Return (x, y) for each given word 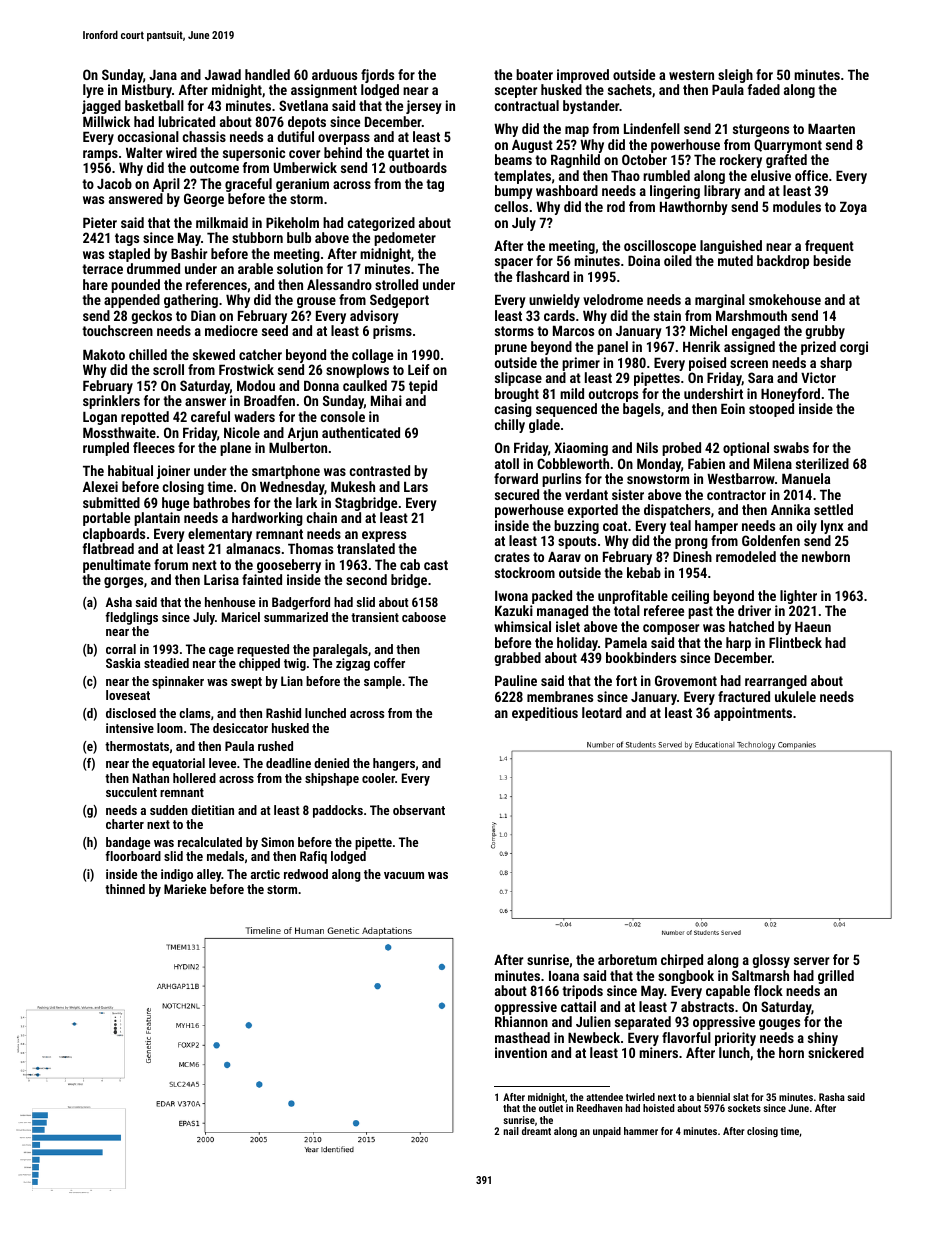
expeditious (545, 714)
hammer (641, 1131)
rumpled (106, 449)
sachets (630, 89)
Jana (163, 75)
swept (246, 683)
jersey (424, 107)
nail (511, 1131)
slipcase (518, 379)
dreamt (536, 1131)
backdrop (783, 262)
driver (754, 610)
